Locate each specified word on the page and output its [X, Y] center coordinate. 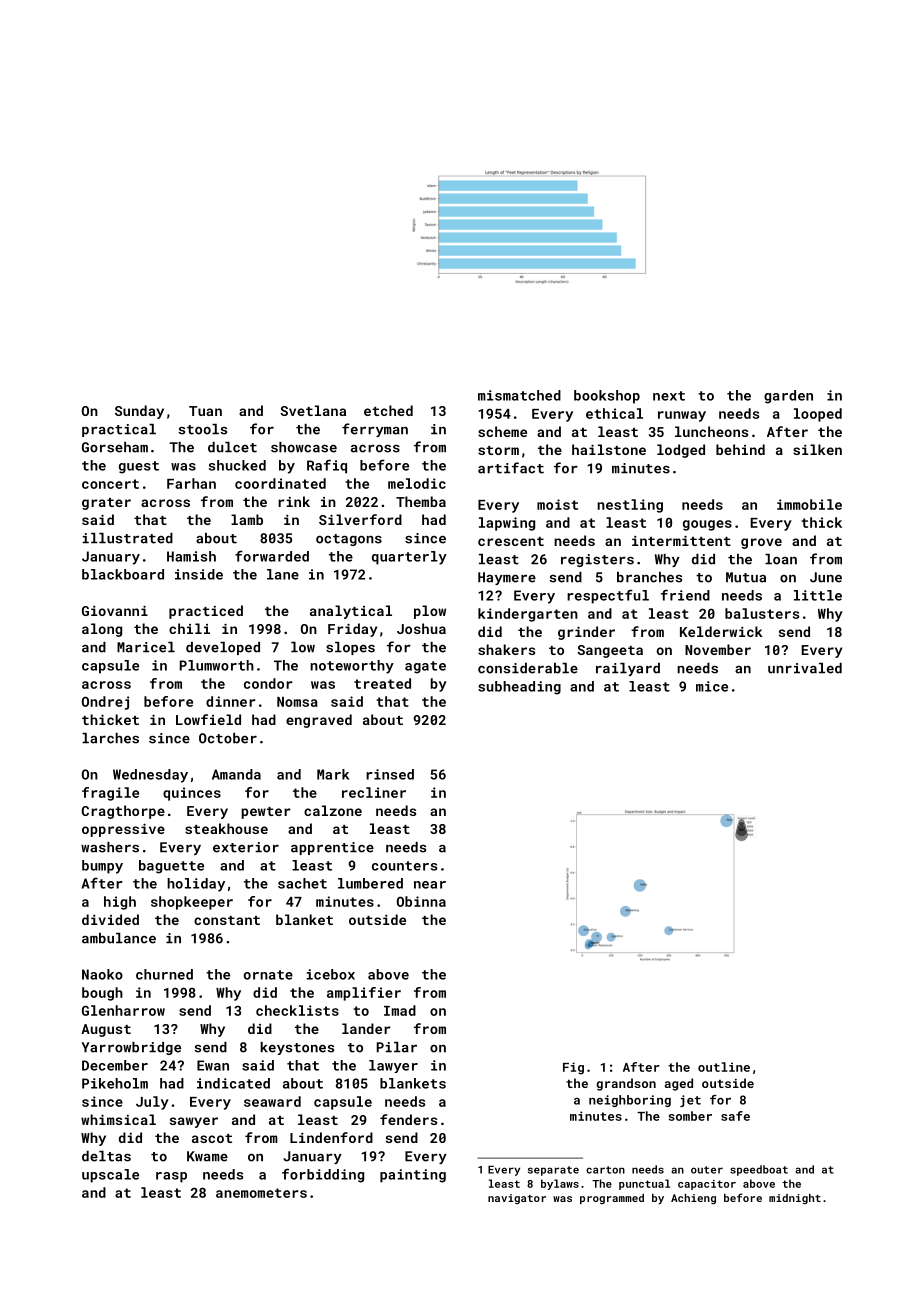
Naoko [102, 974]
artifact [511, 468]
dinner [230, 701]
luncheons [711, 431]
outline [724, 1067]
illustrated [127, 538]
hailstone [609, 449]
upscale [110, 1176]
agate [425, 667]
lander [366, 1028]
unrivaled [805, 668]
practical [119, 430]
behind [740, 449]
